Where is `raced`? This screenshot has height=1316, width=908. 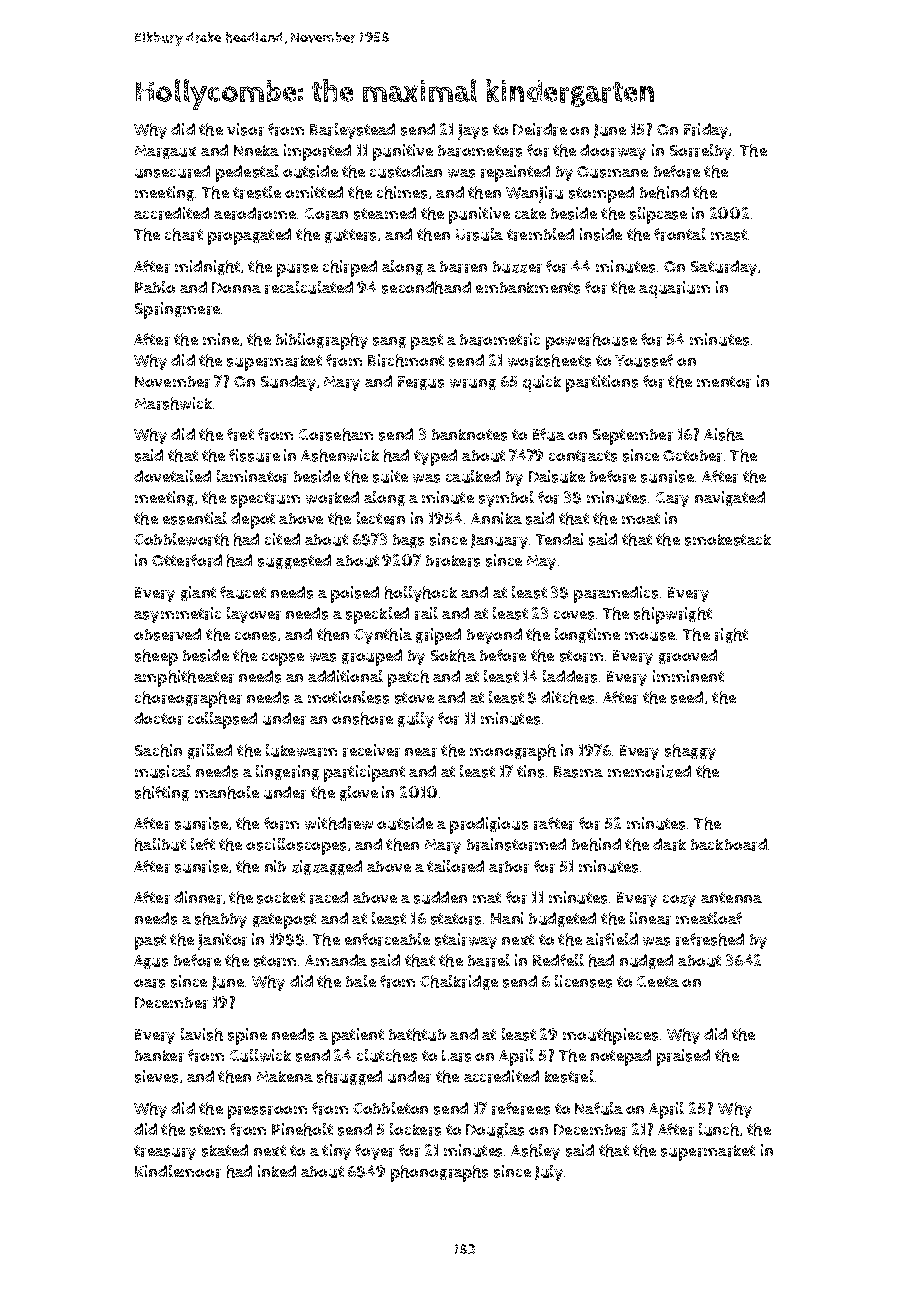 raced is located at coordinates (329, 897).
